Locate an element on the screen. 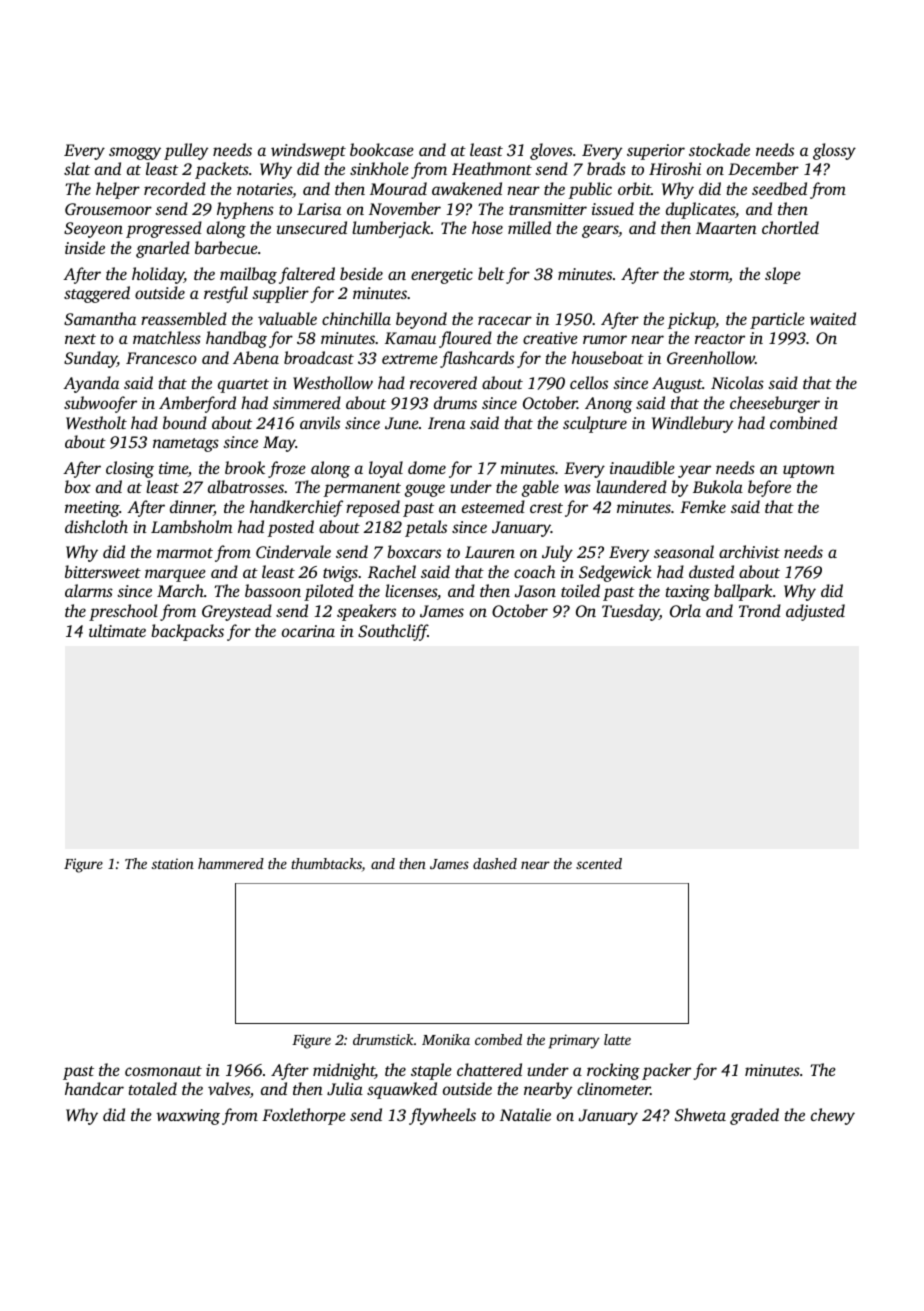 This screenshot has height=1311, width=924. Southcliff is located at coordinates (393, 632).
